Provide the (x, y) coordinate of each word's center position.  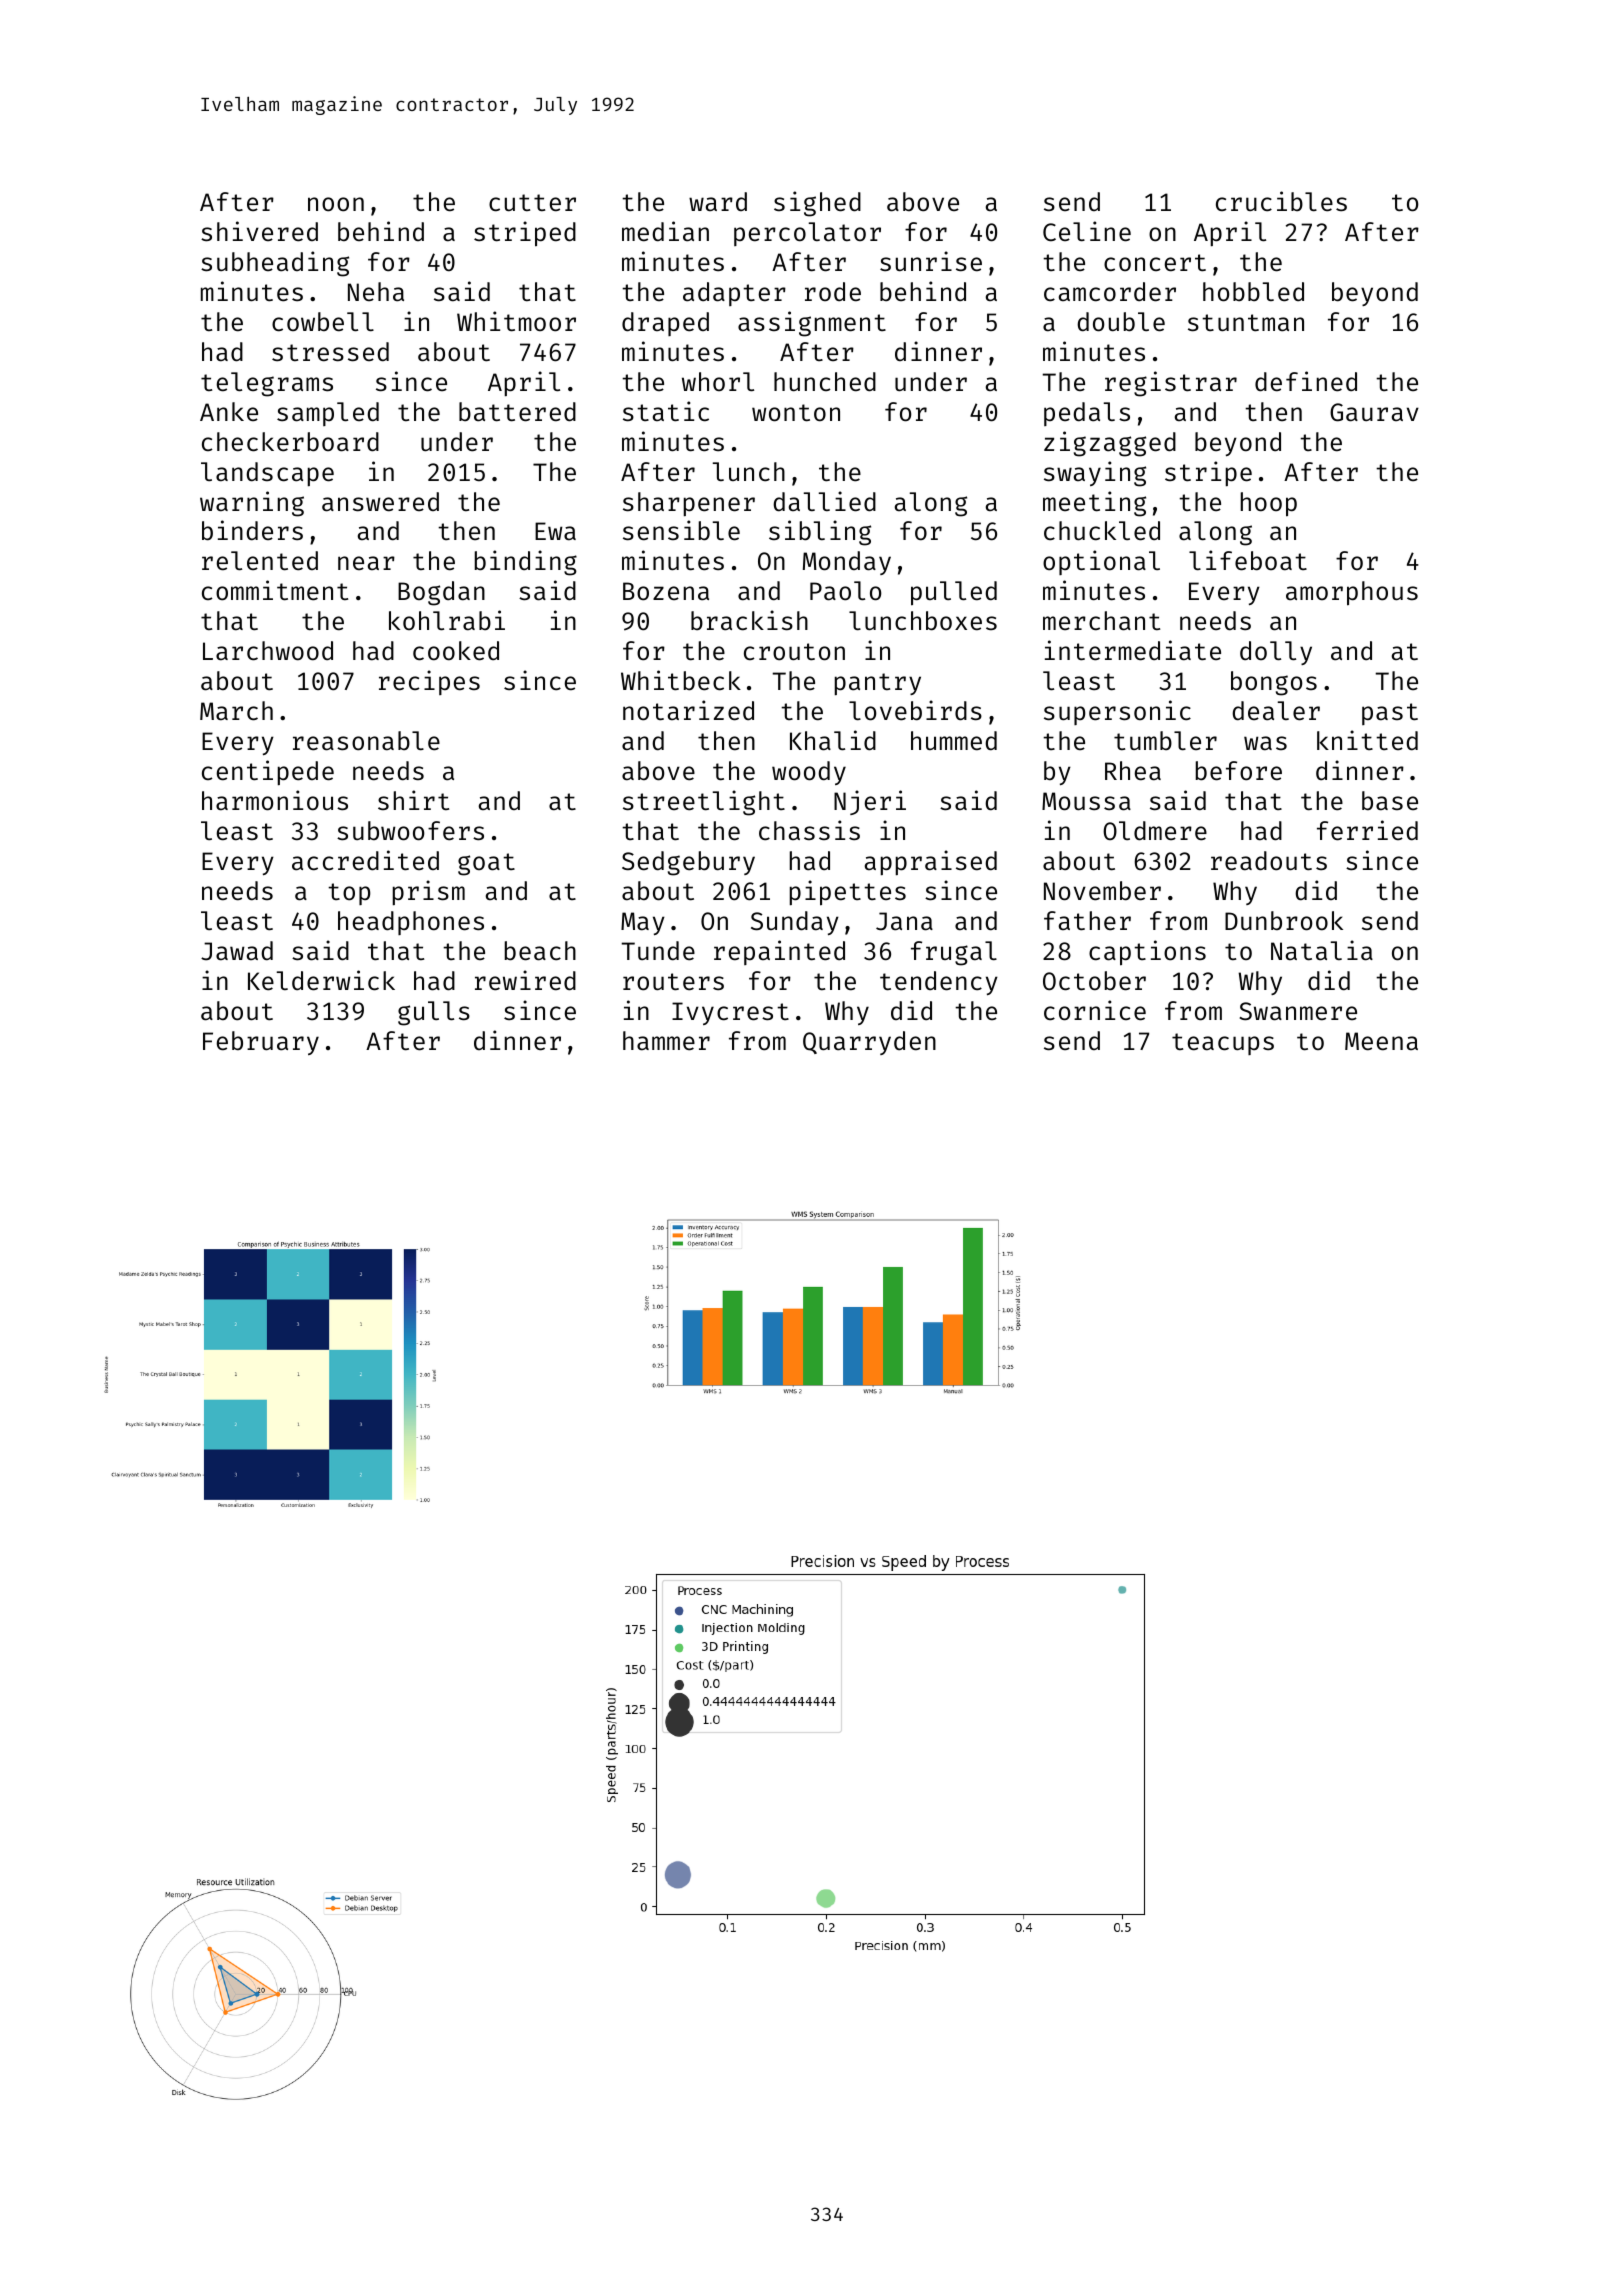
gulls (434, 1013)
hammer (666, 1041)
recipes (429, 682)
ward (718, 201)
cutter (532, 203)
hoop (1269, 504)
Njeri (870, 802)
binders (252, 530)
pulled (954, 593)
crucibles (1281, 201)
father (1087, 921)
